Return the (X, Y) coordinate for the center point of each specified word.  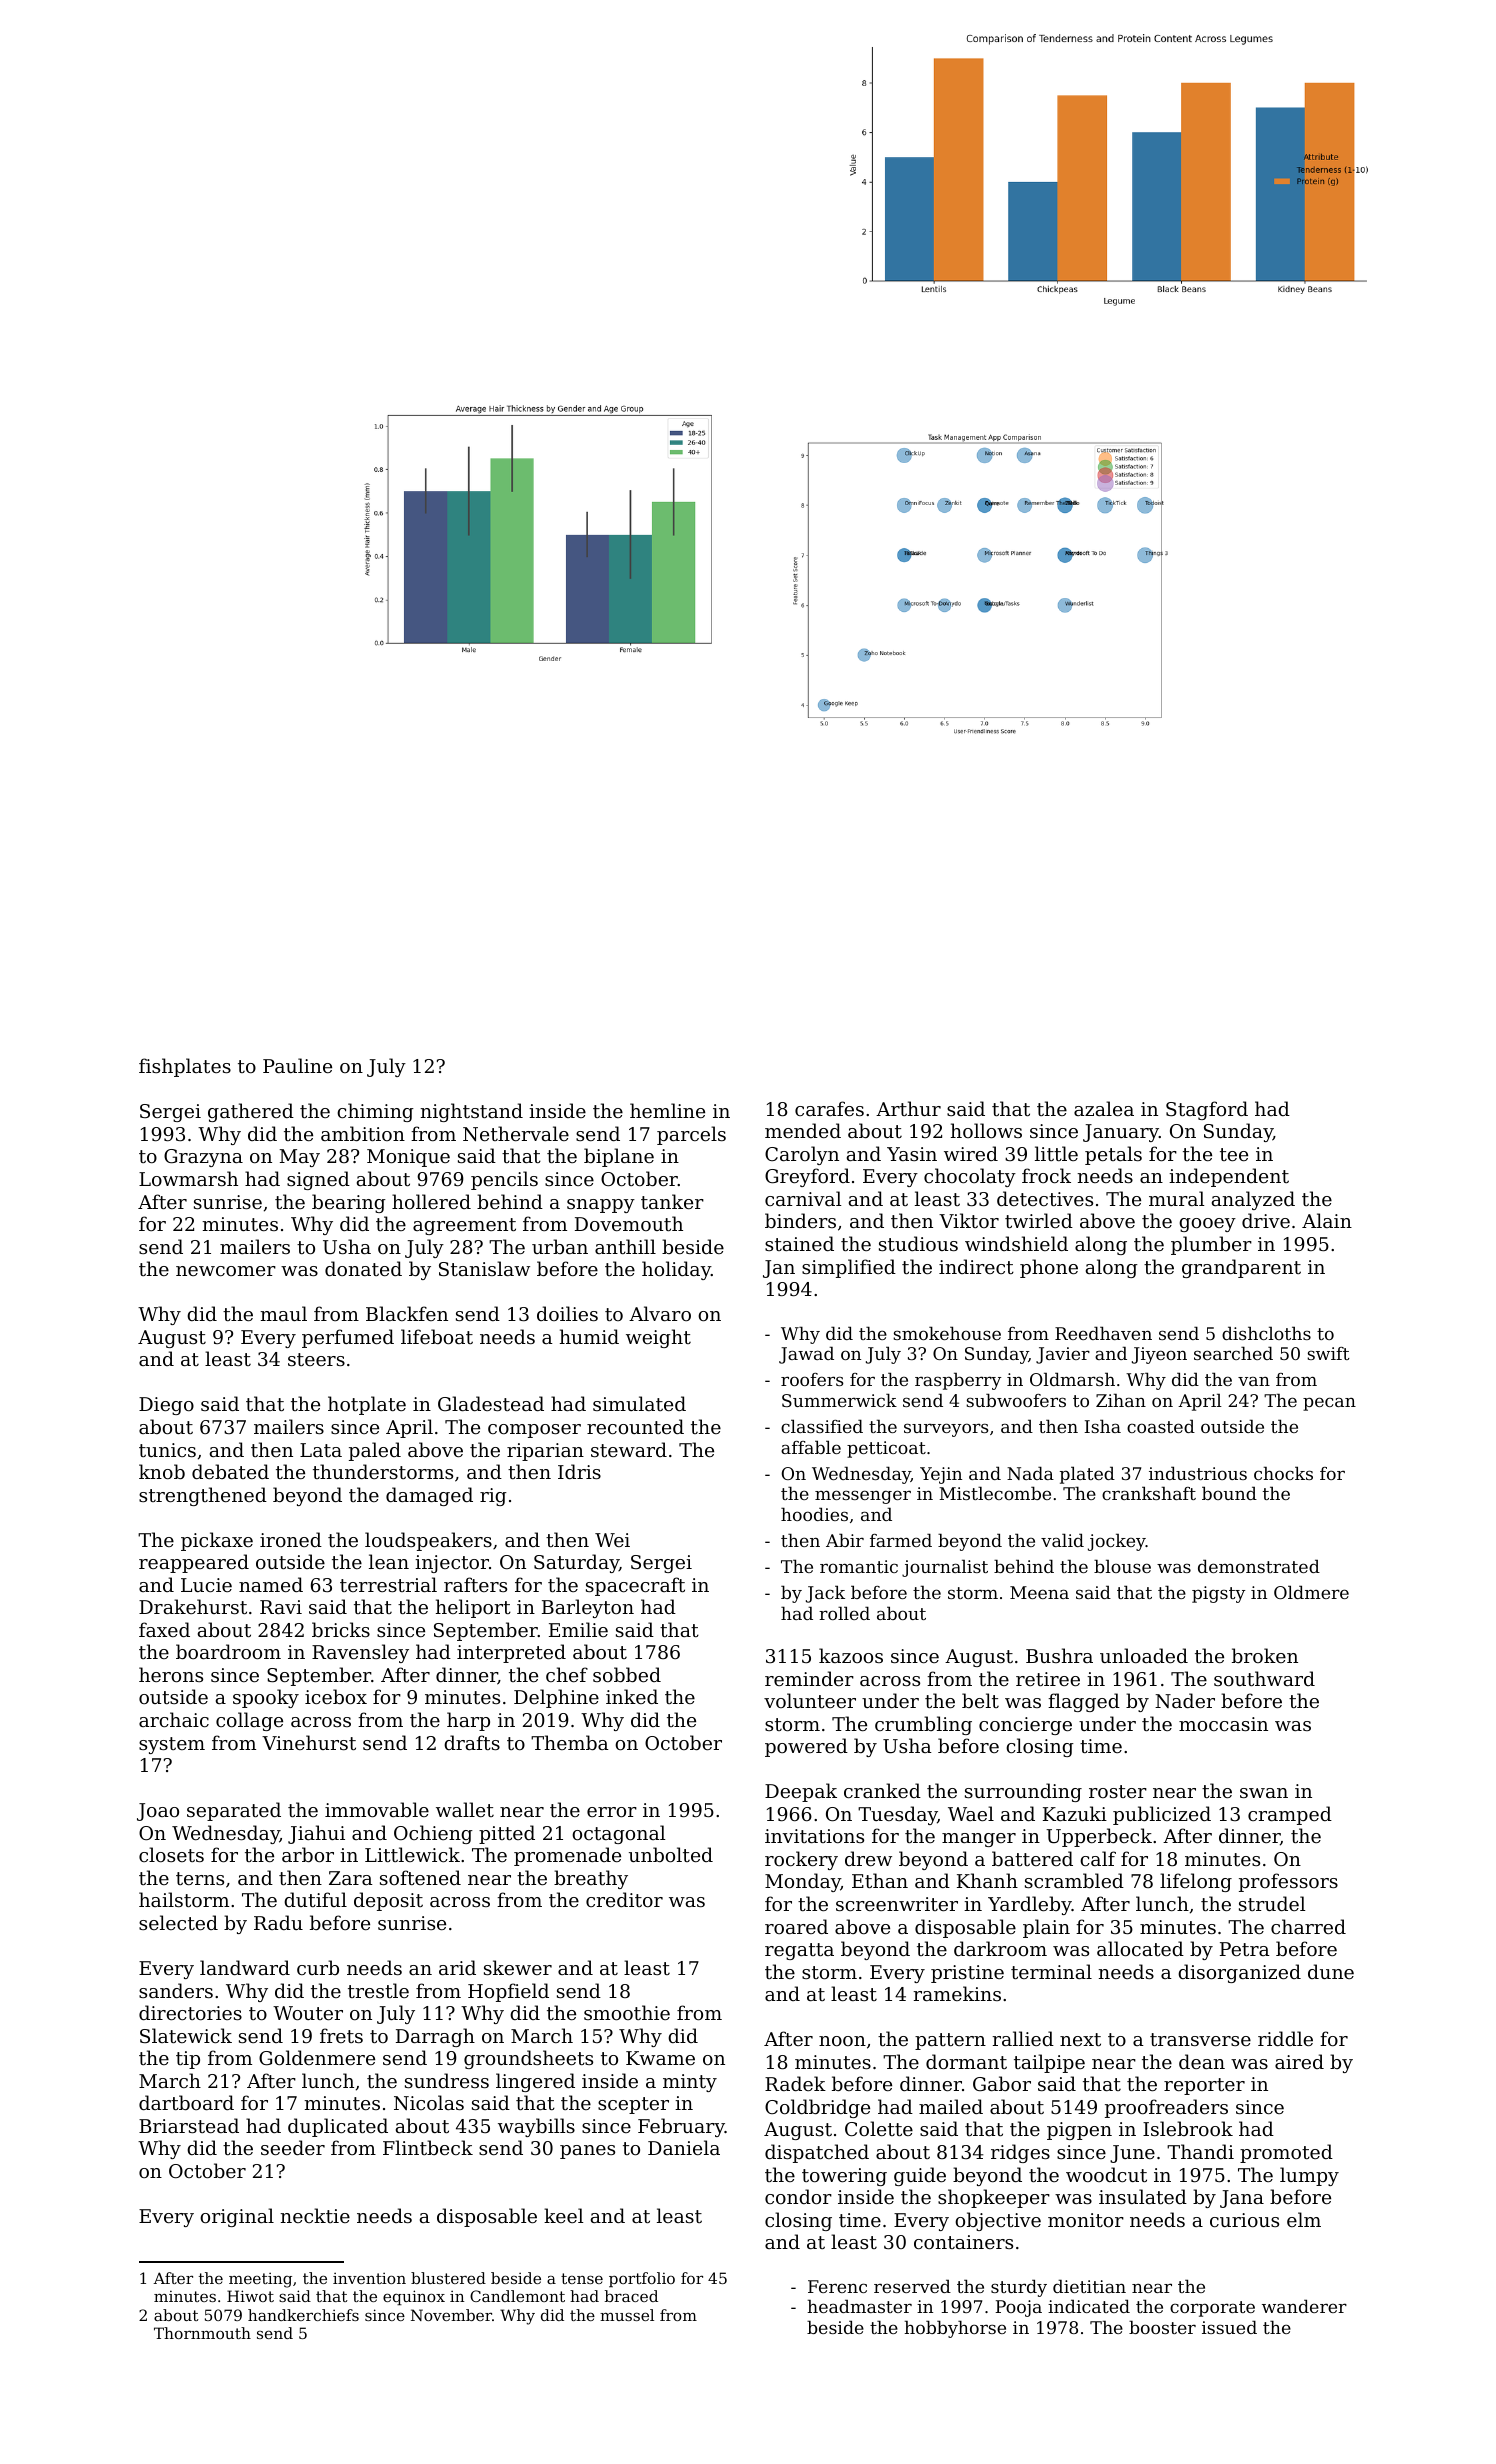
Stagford (1207, 1110)
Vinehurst (309, 1742)
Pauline (297, 1065)
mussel (627, 2315)
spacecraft (635, 1586)
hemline (667, 1110)
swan (1264, 1793)
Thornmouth (202, 2333)
